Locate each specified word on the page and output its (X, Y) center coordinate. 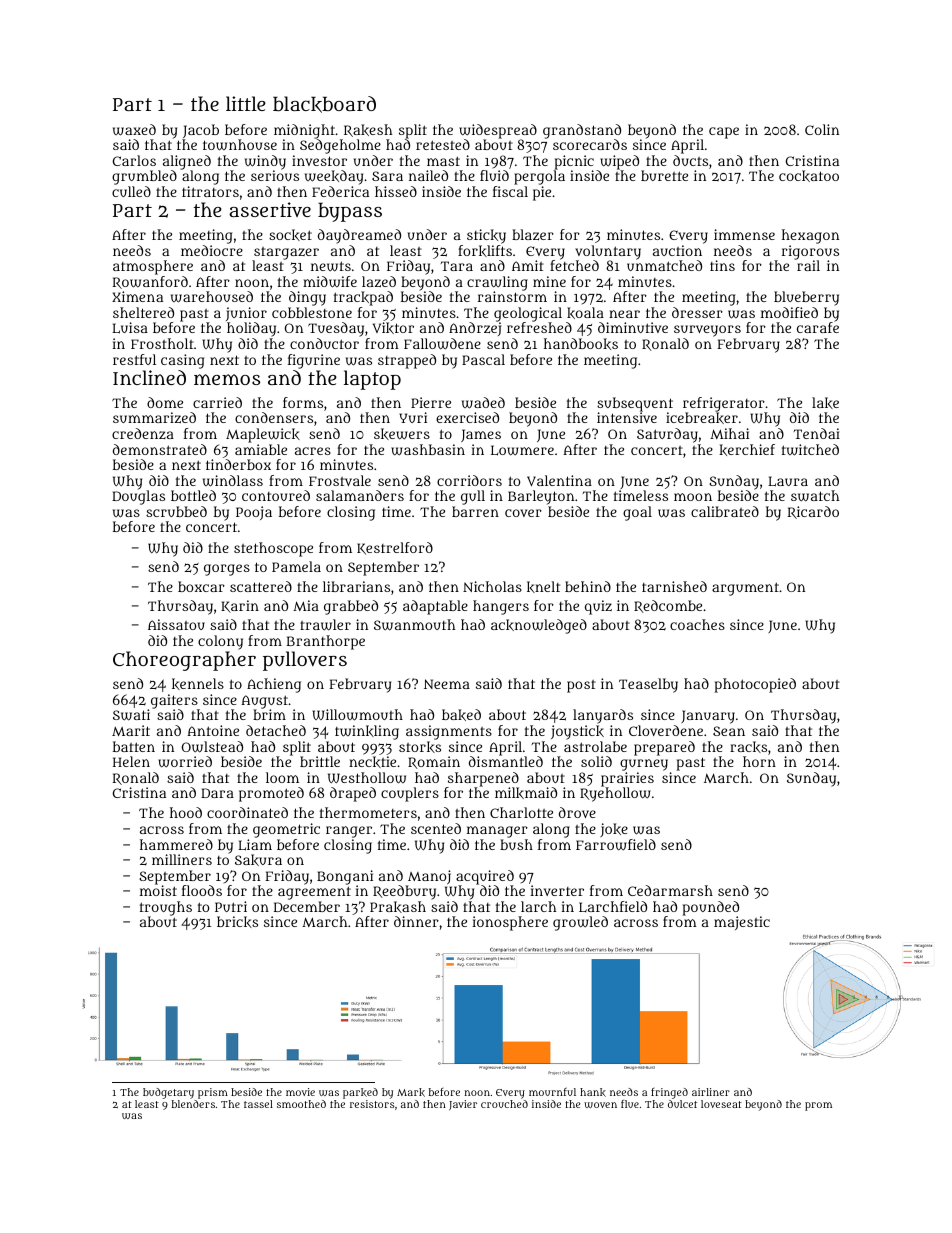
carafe (818, 327)
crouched (504, 1104)
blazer (533, 234)
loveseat (721, 1104)
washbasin (428, 450)
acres (313, 451)
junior (246, 314)
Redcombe (668, 606)
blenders (193, 1104)
